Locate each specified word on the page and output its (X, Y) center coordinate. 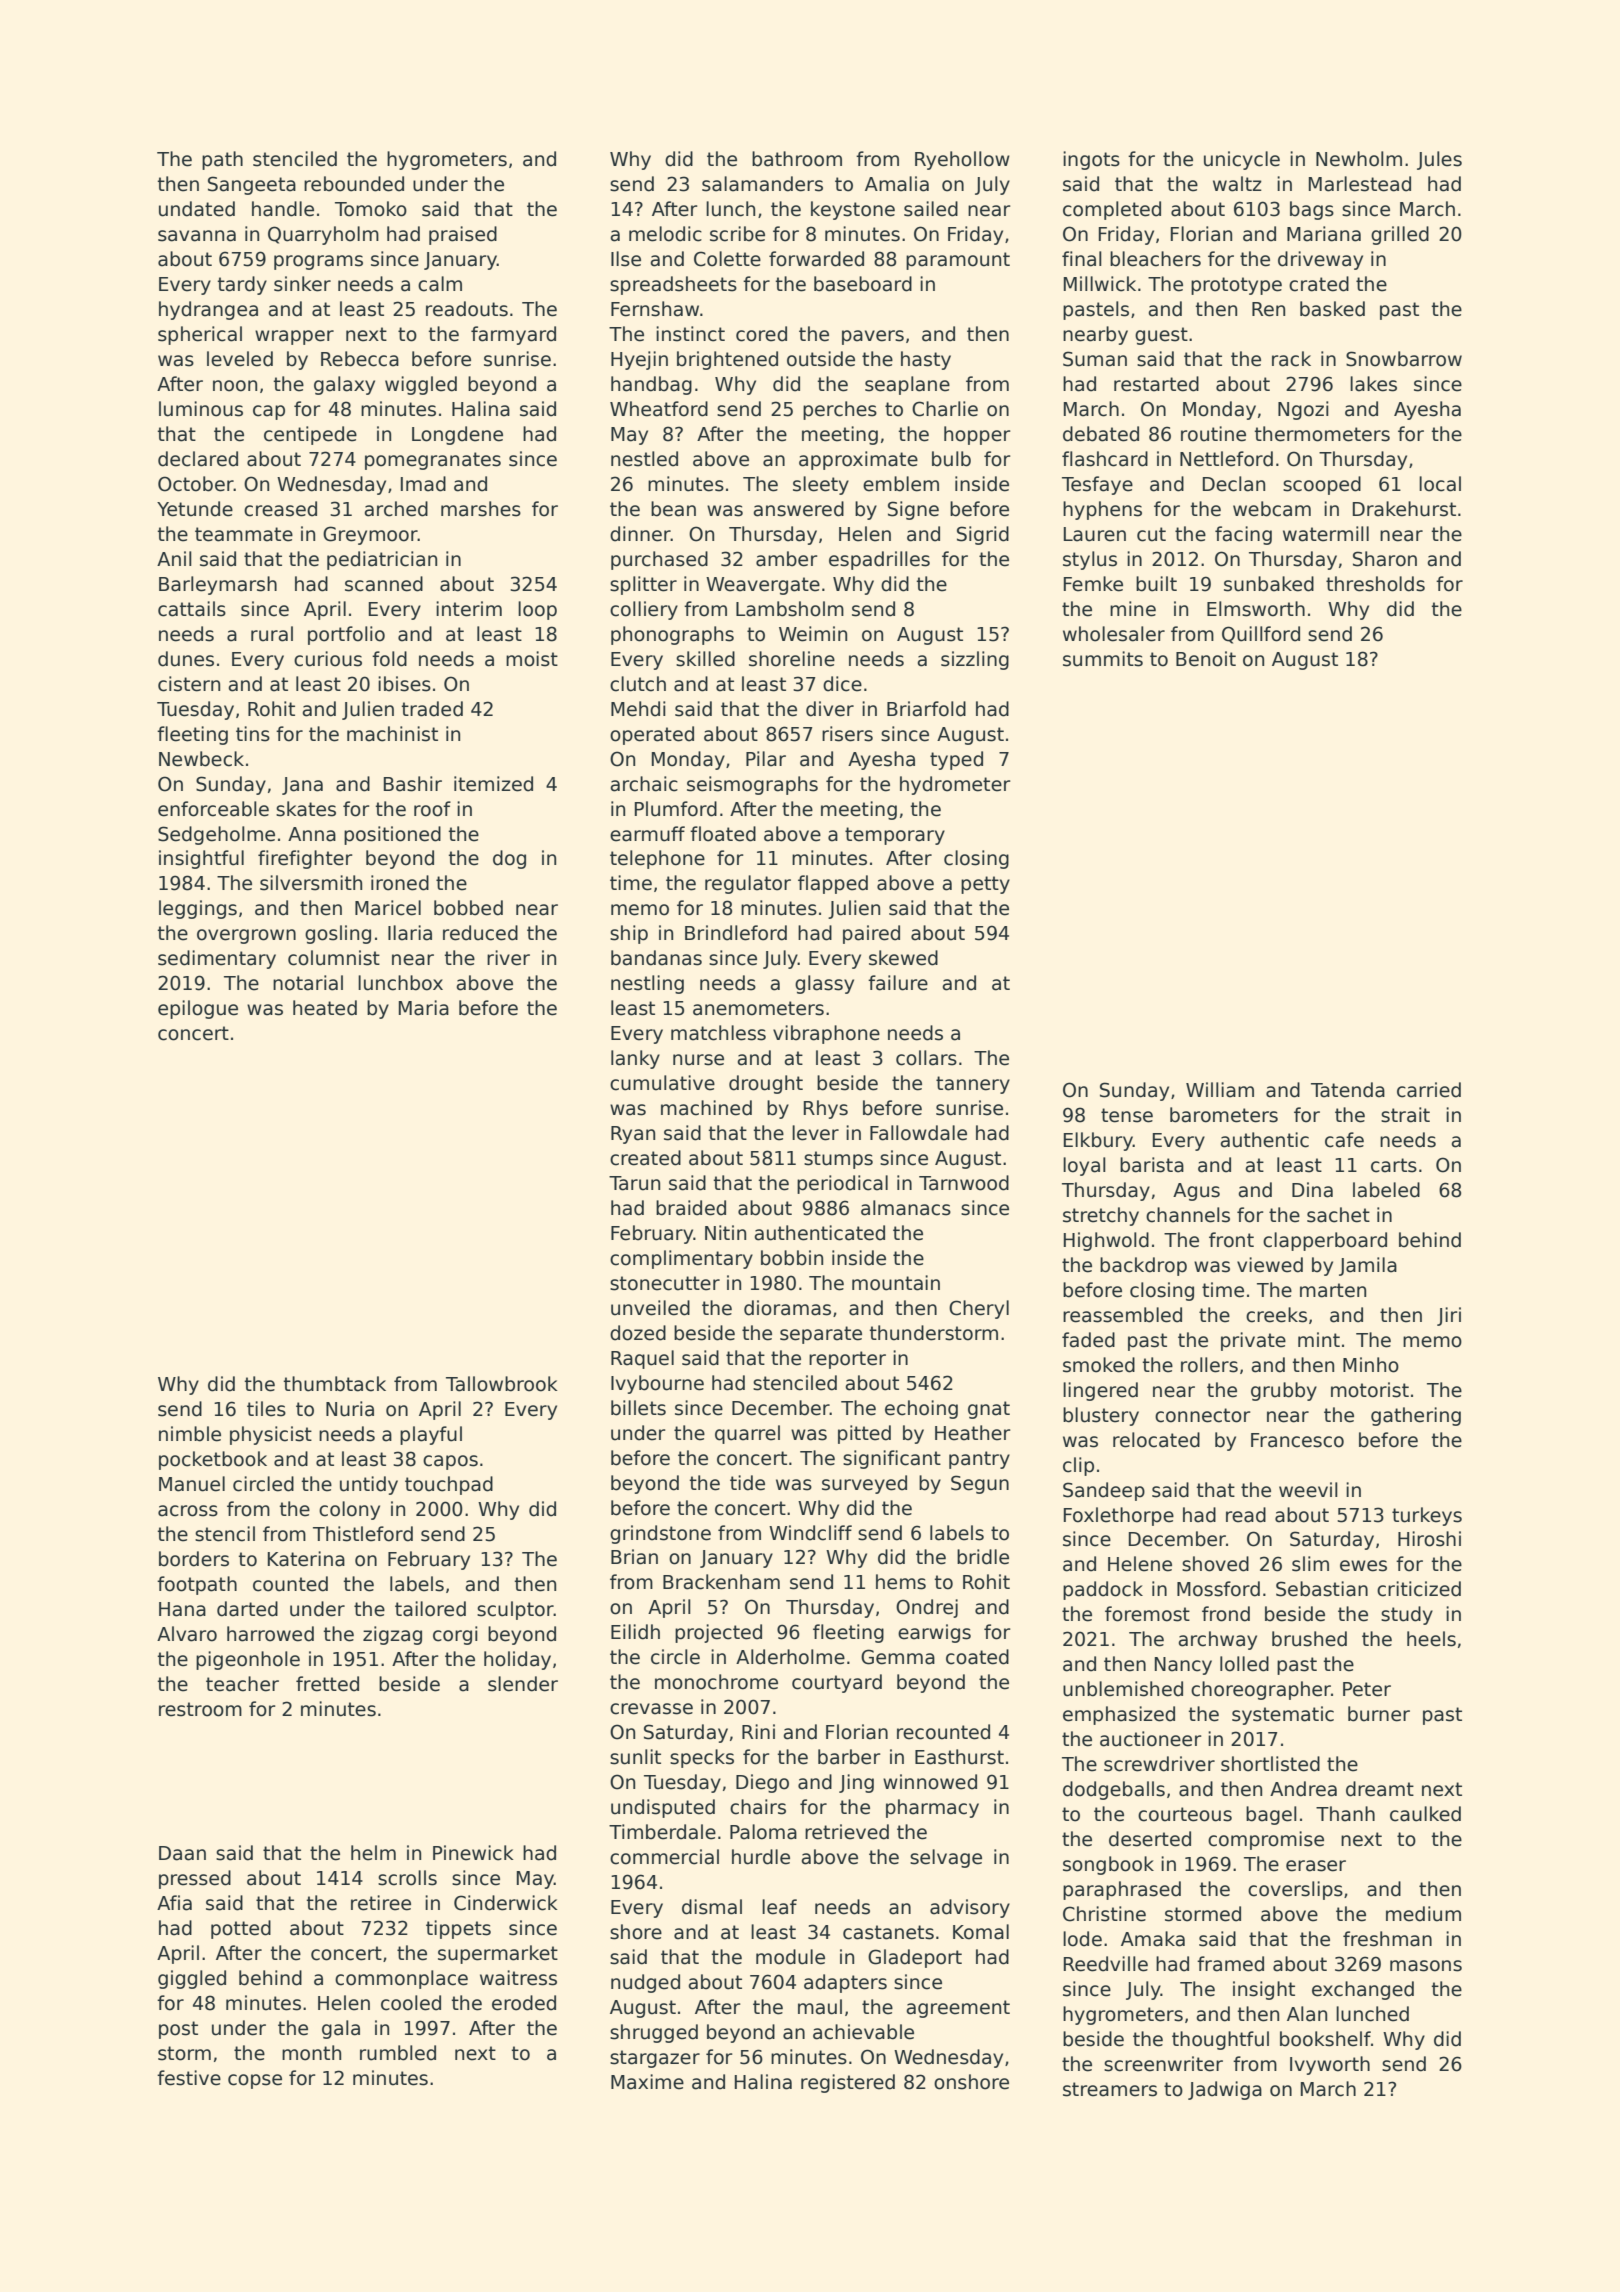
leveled (240, 359)
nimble (190, 1434)
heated (325, 1008)
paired (871, 934)
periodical (842, 1184)
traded (432, 709)
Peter (1367, 1689)
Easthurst (959, 1757)
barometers (1224, 1115)
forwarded (816, 259)
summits (1103, 659)
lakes (1373, 384)
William (1220, 1090)
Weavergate (763, 586)
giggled (192, 1979)
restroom (200, 1709)
